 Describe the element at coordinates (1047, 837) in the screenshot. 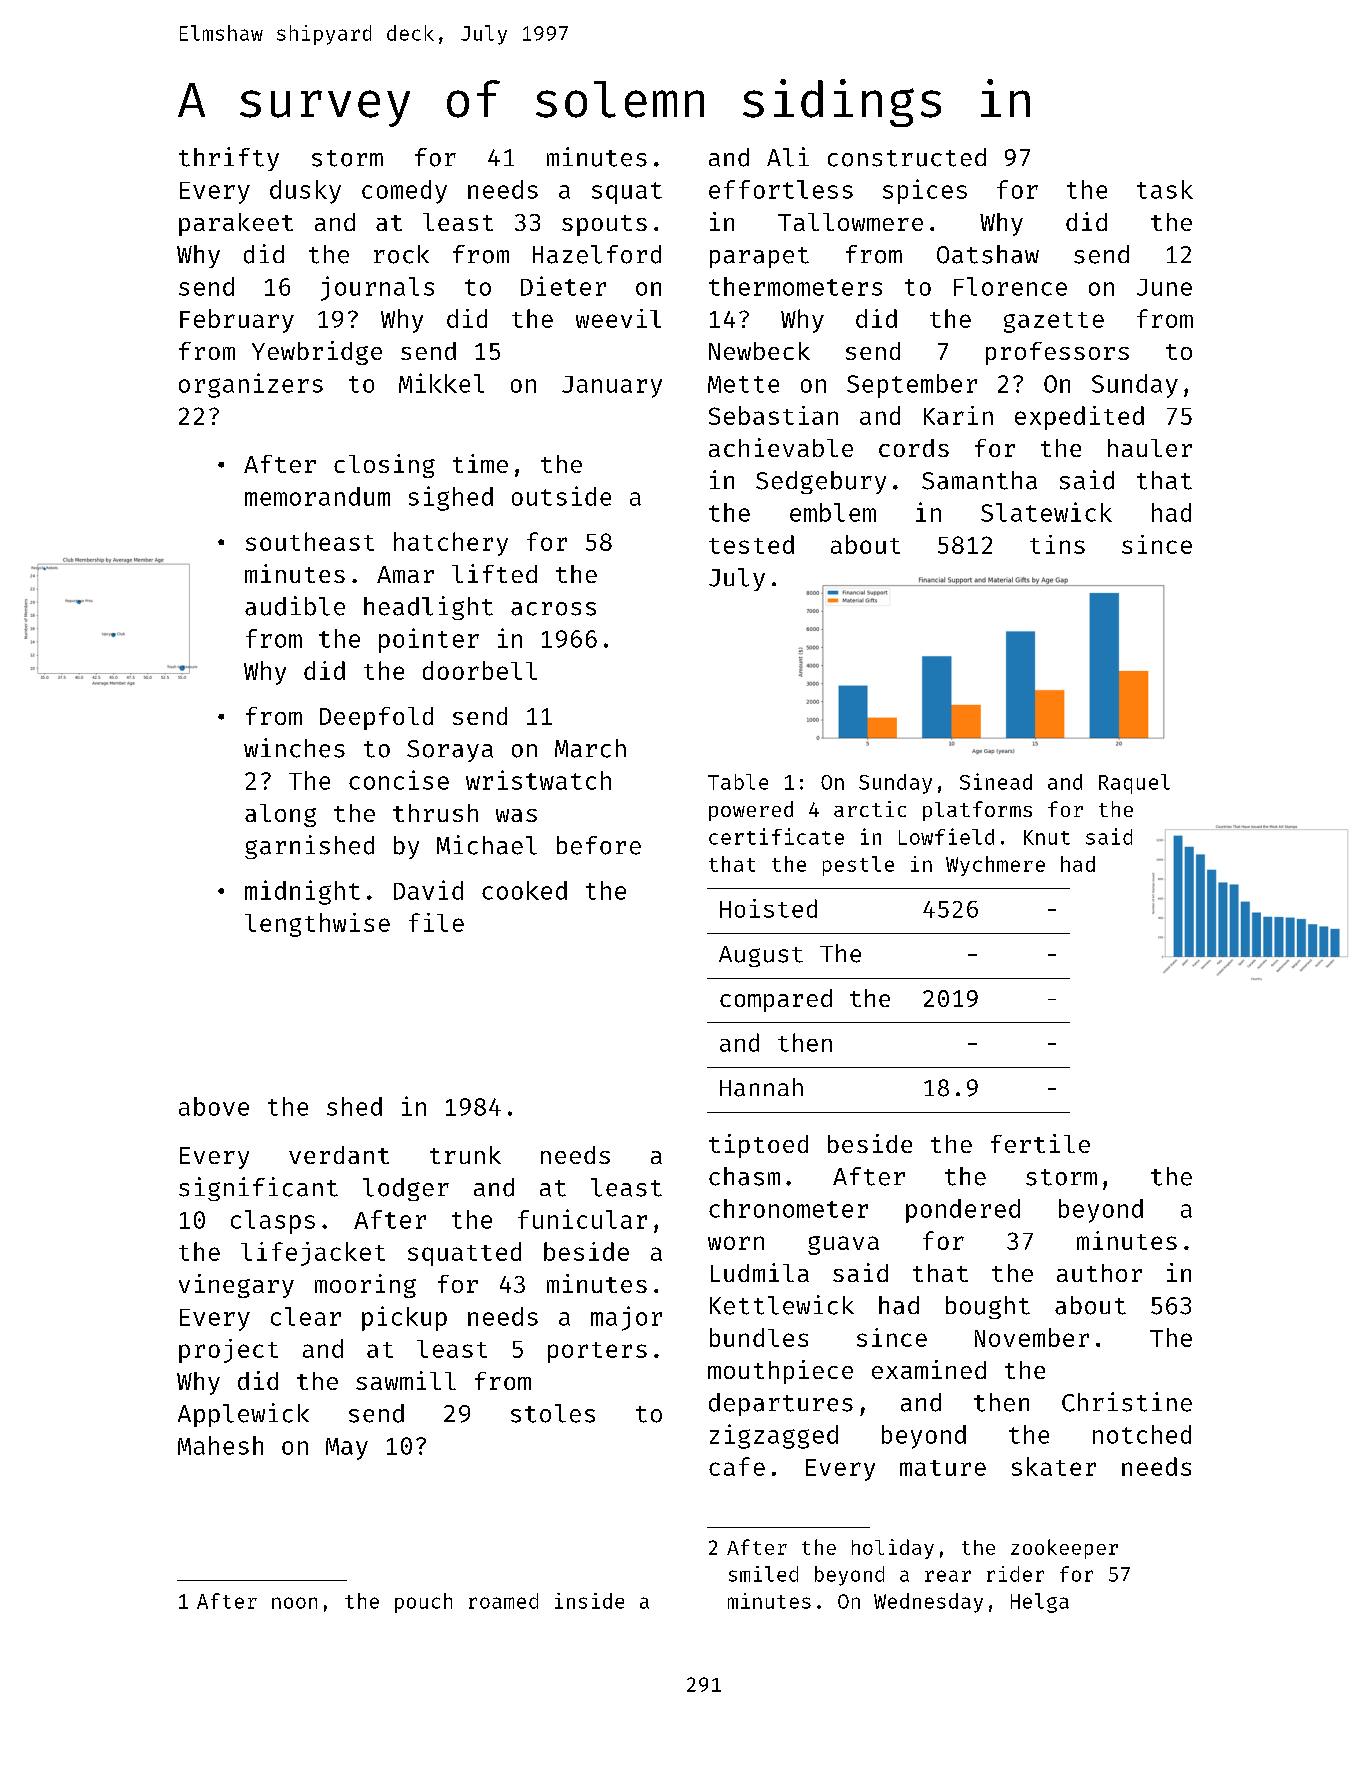

I see `Knut` at that location.
